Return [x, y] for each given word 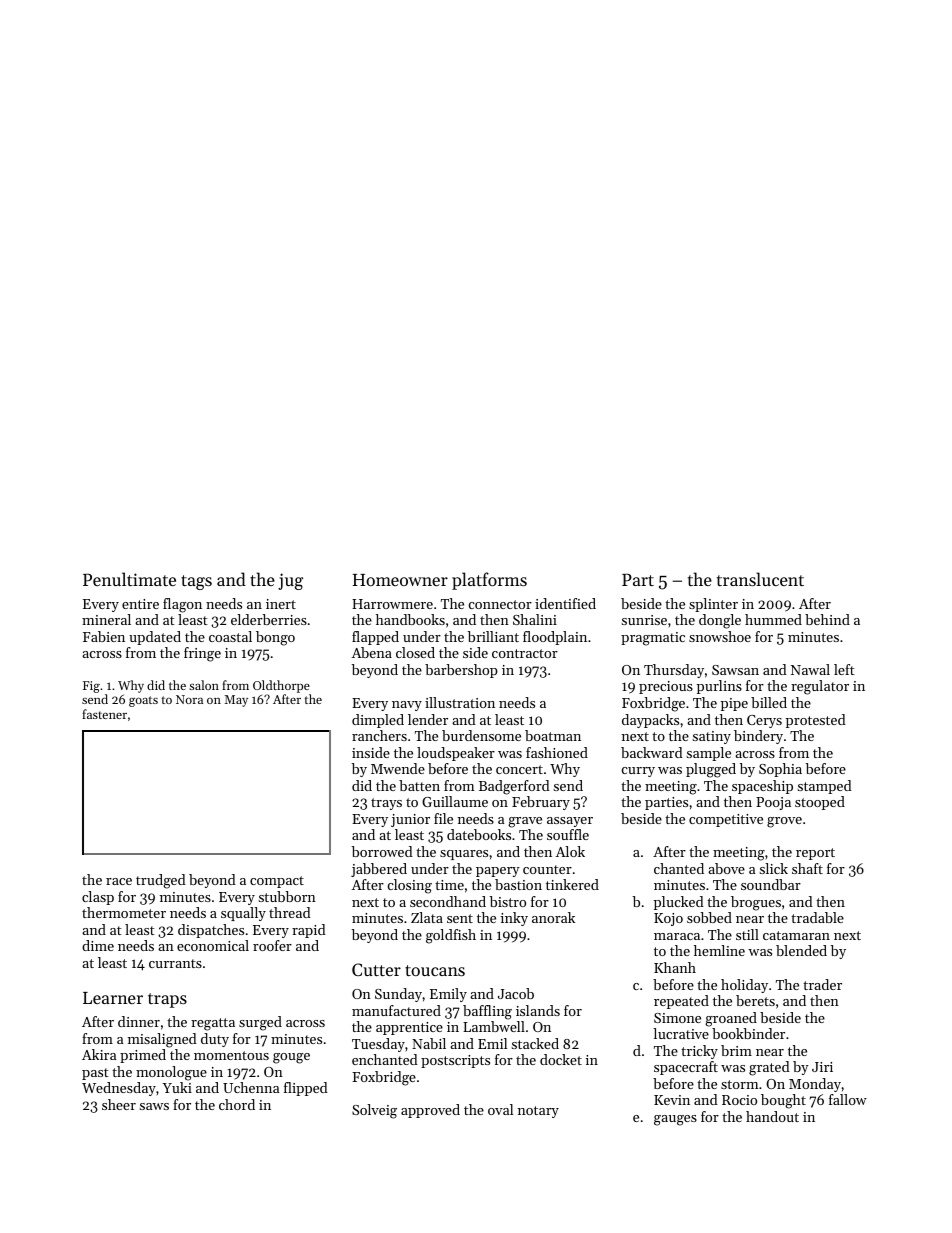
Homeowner [400, 580]
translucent [760, 579]
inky [514, 919]
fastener [104, 714]
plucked [679, 903]
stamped [825, 787]
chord [237, 1104]
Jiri [822, 1067]
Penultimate [129, 579]
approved [430, 1111]
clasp [98, 898]
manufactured [396, 1010]
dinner [139, 1021]
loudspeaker [456, 754]
